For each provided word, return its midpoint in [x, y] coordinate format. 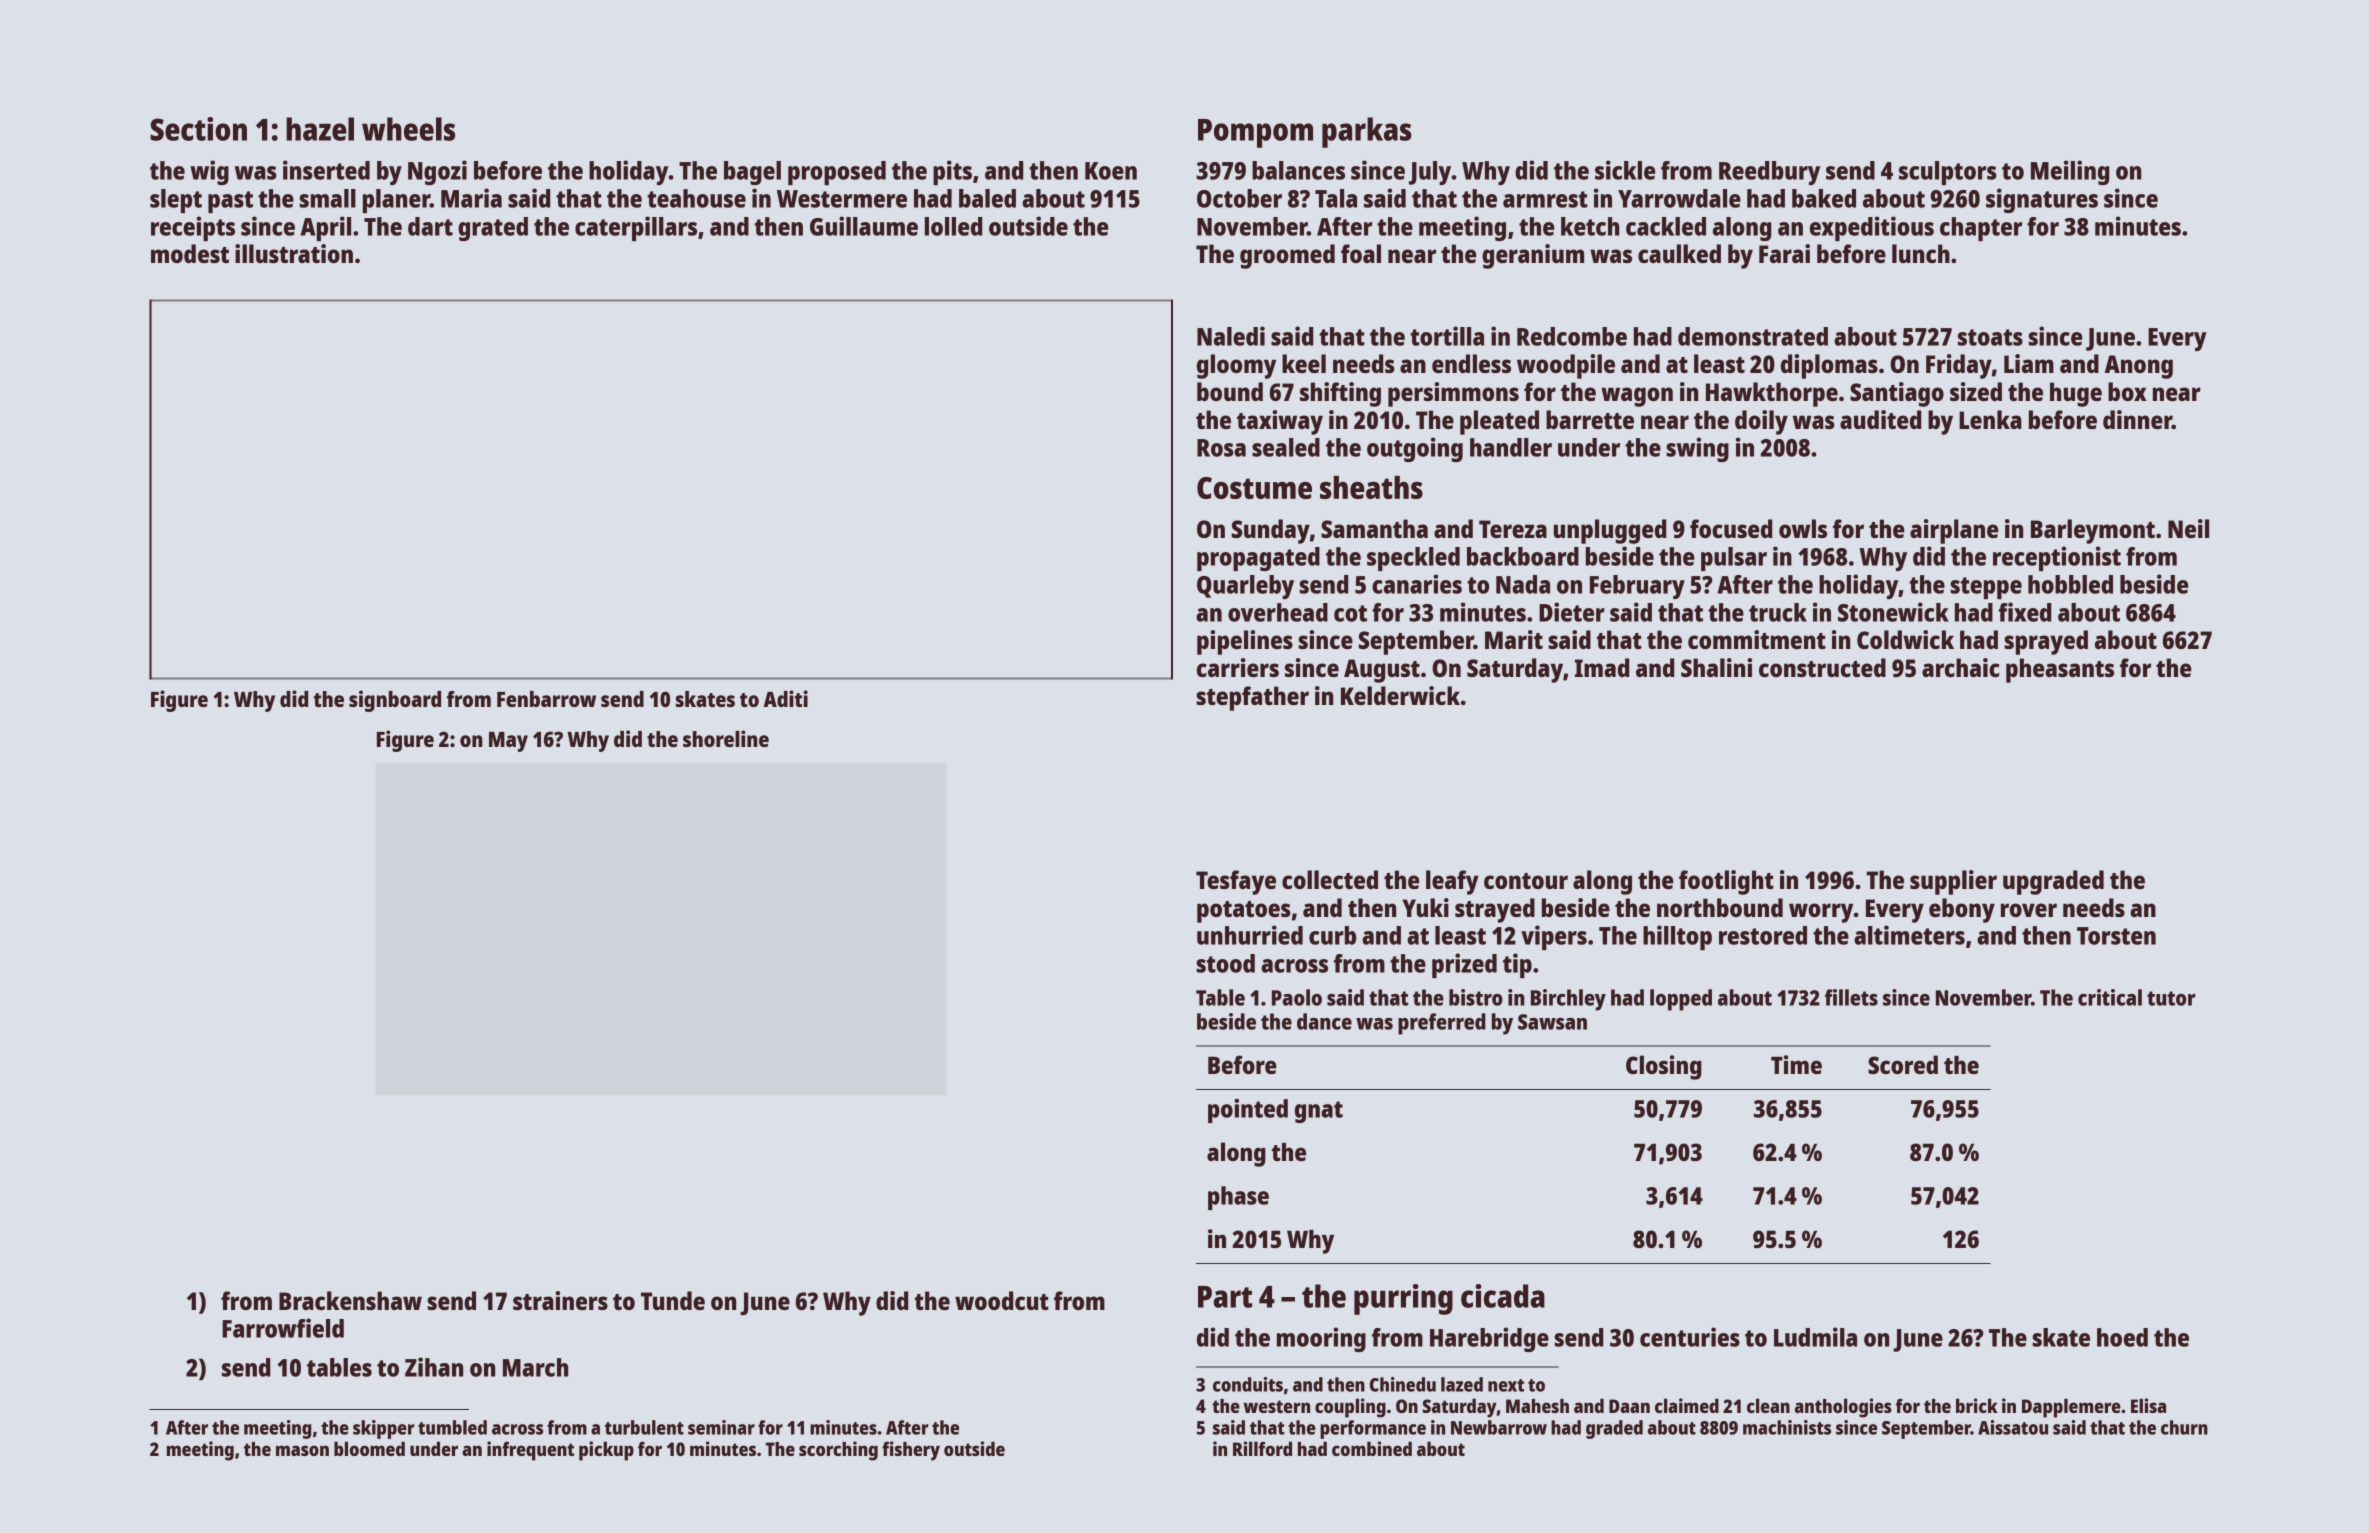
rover [2029, 910]
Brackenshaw [350, 1300]
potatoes [1244, 912]
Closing [1664, 1067]
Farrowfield [283, 1328]
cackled [1666, 226]
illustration [294, 253]
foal [1361, 253]
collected [1330, 879]
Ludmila [1815, 1337]
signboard [395, 701]
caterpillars [636, 228]
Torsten [2116, 936]
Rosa [1221, 448]
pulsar [1734, 559]
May [508, 742]
